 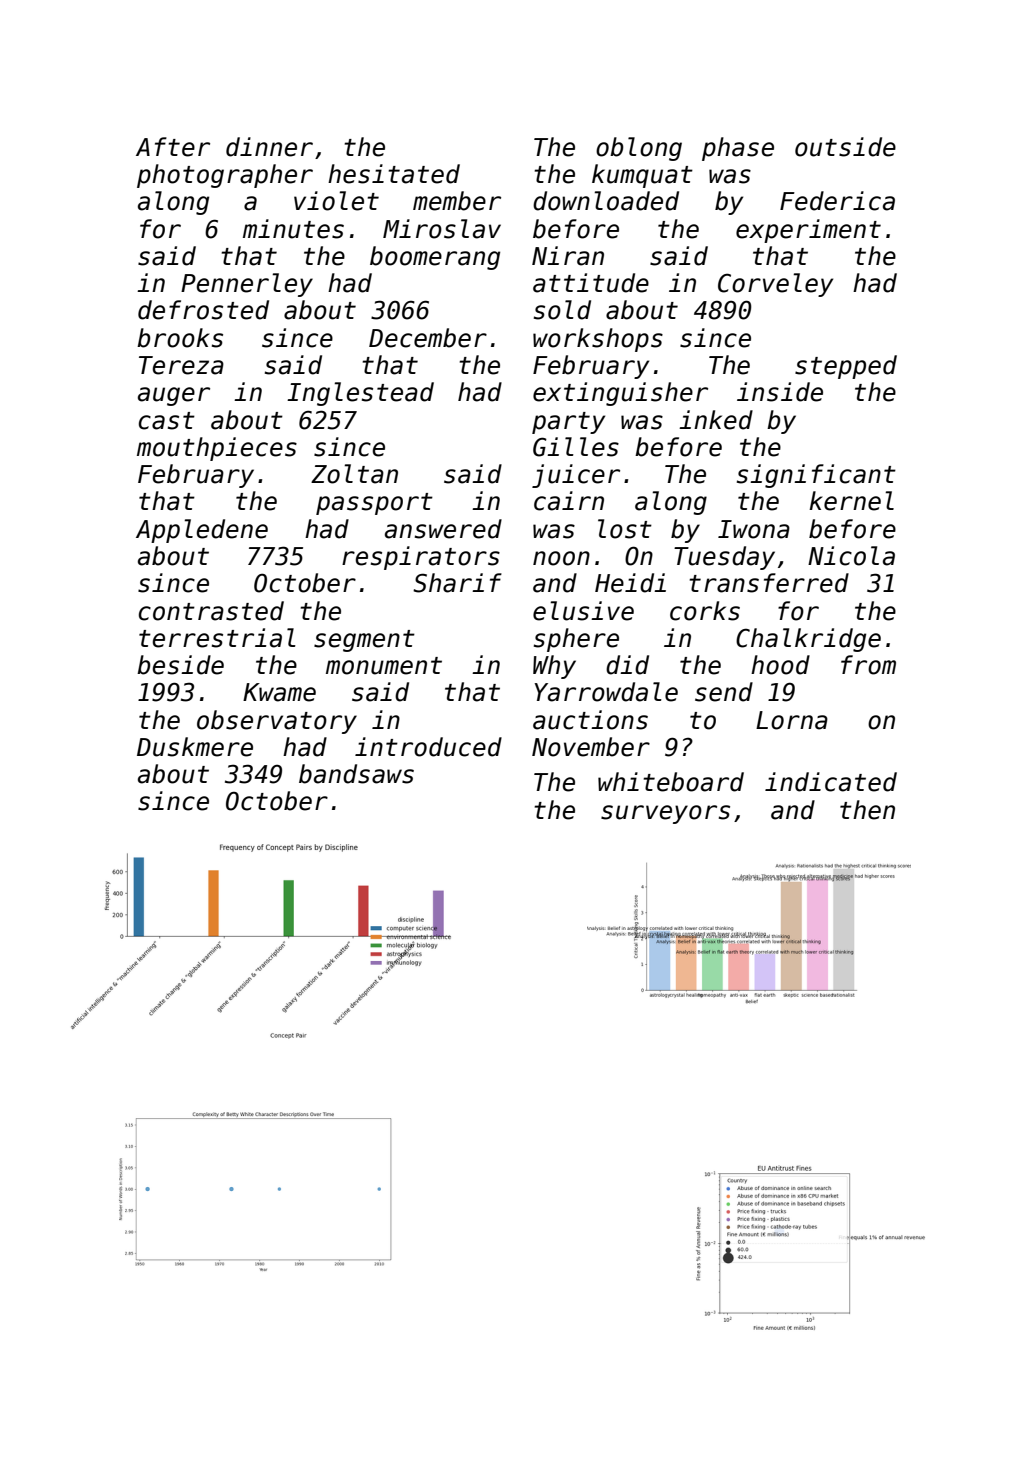 I want to click on Gilles, so click(x=576, y=447).
